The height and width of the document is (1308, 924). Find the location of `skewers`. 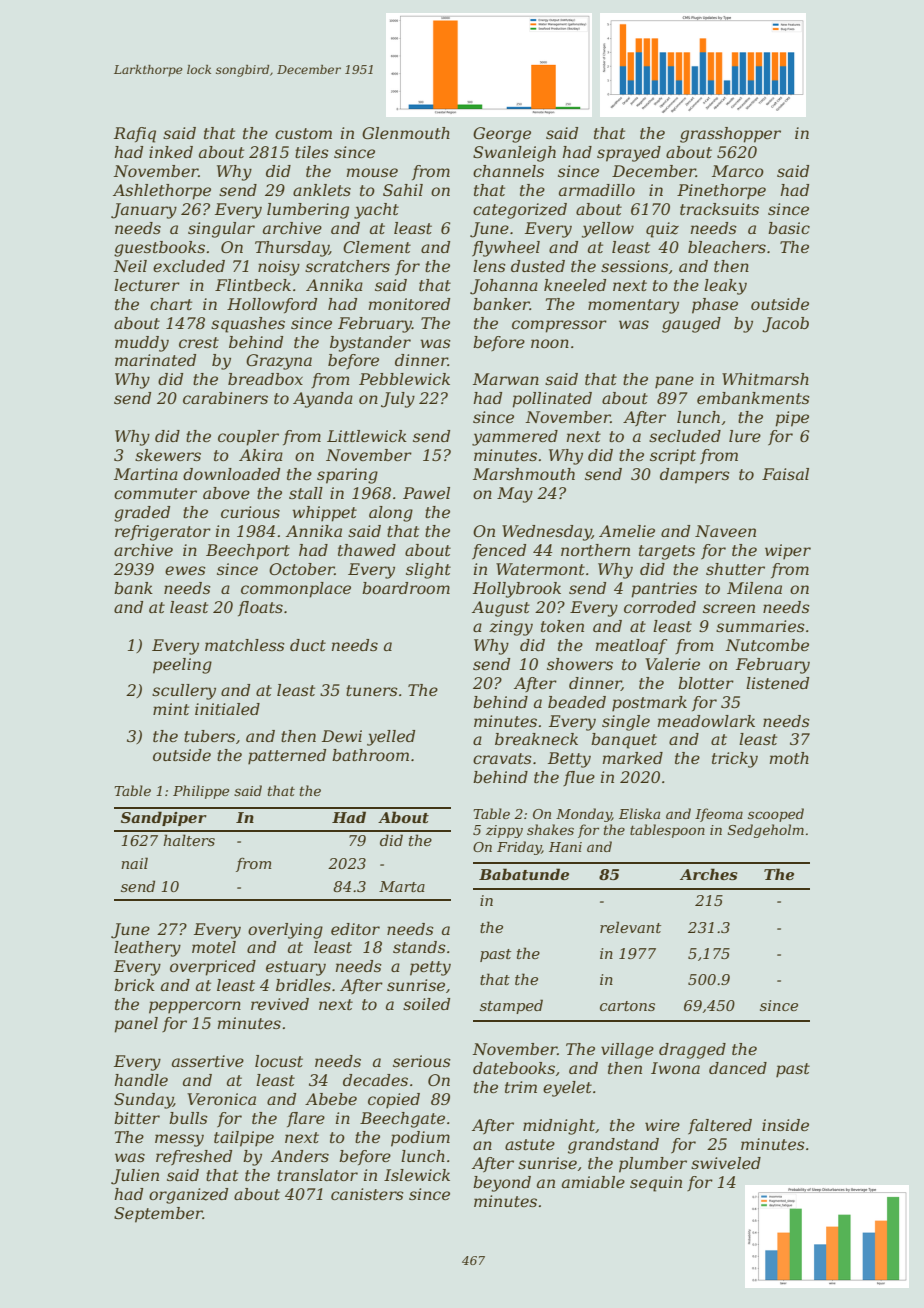

skewers is located at coordinates (168, 455).
